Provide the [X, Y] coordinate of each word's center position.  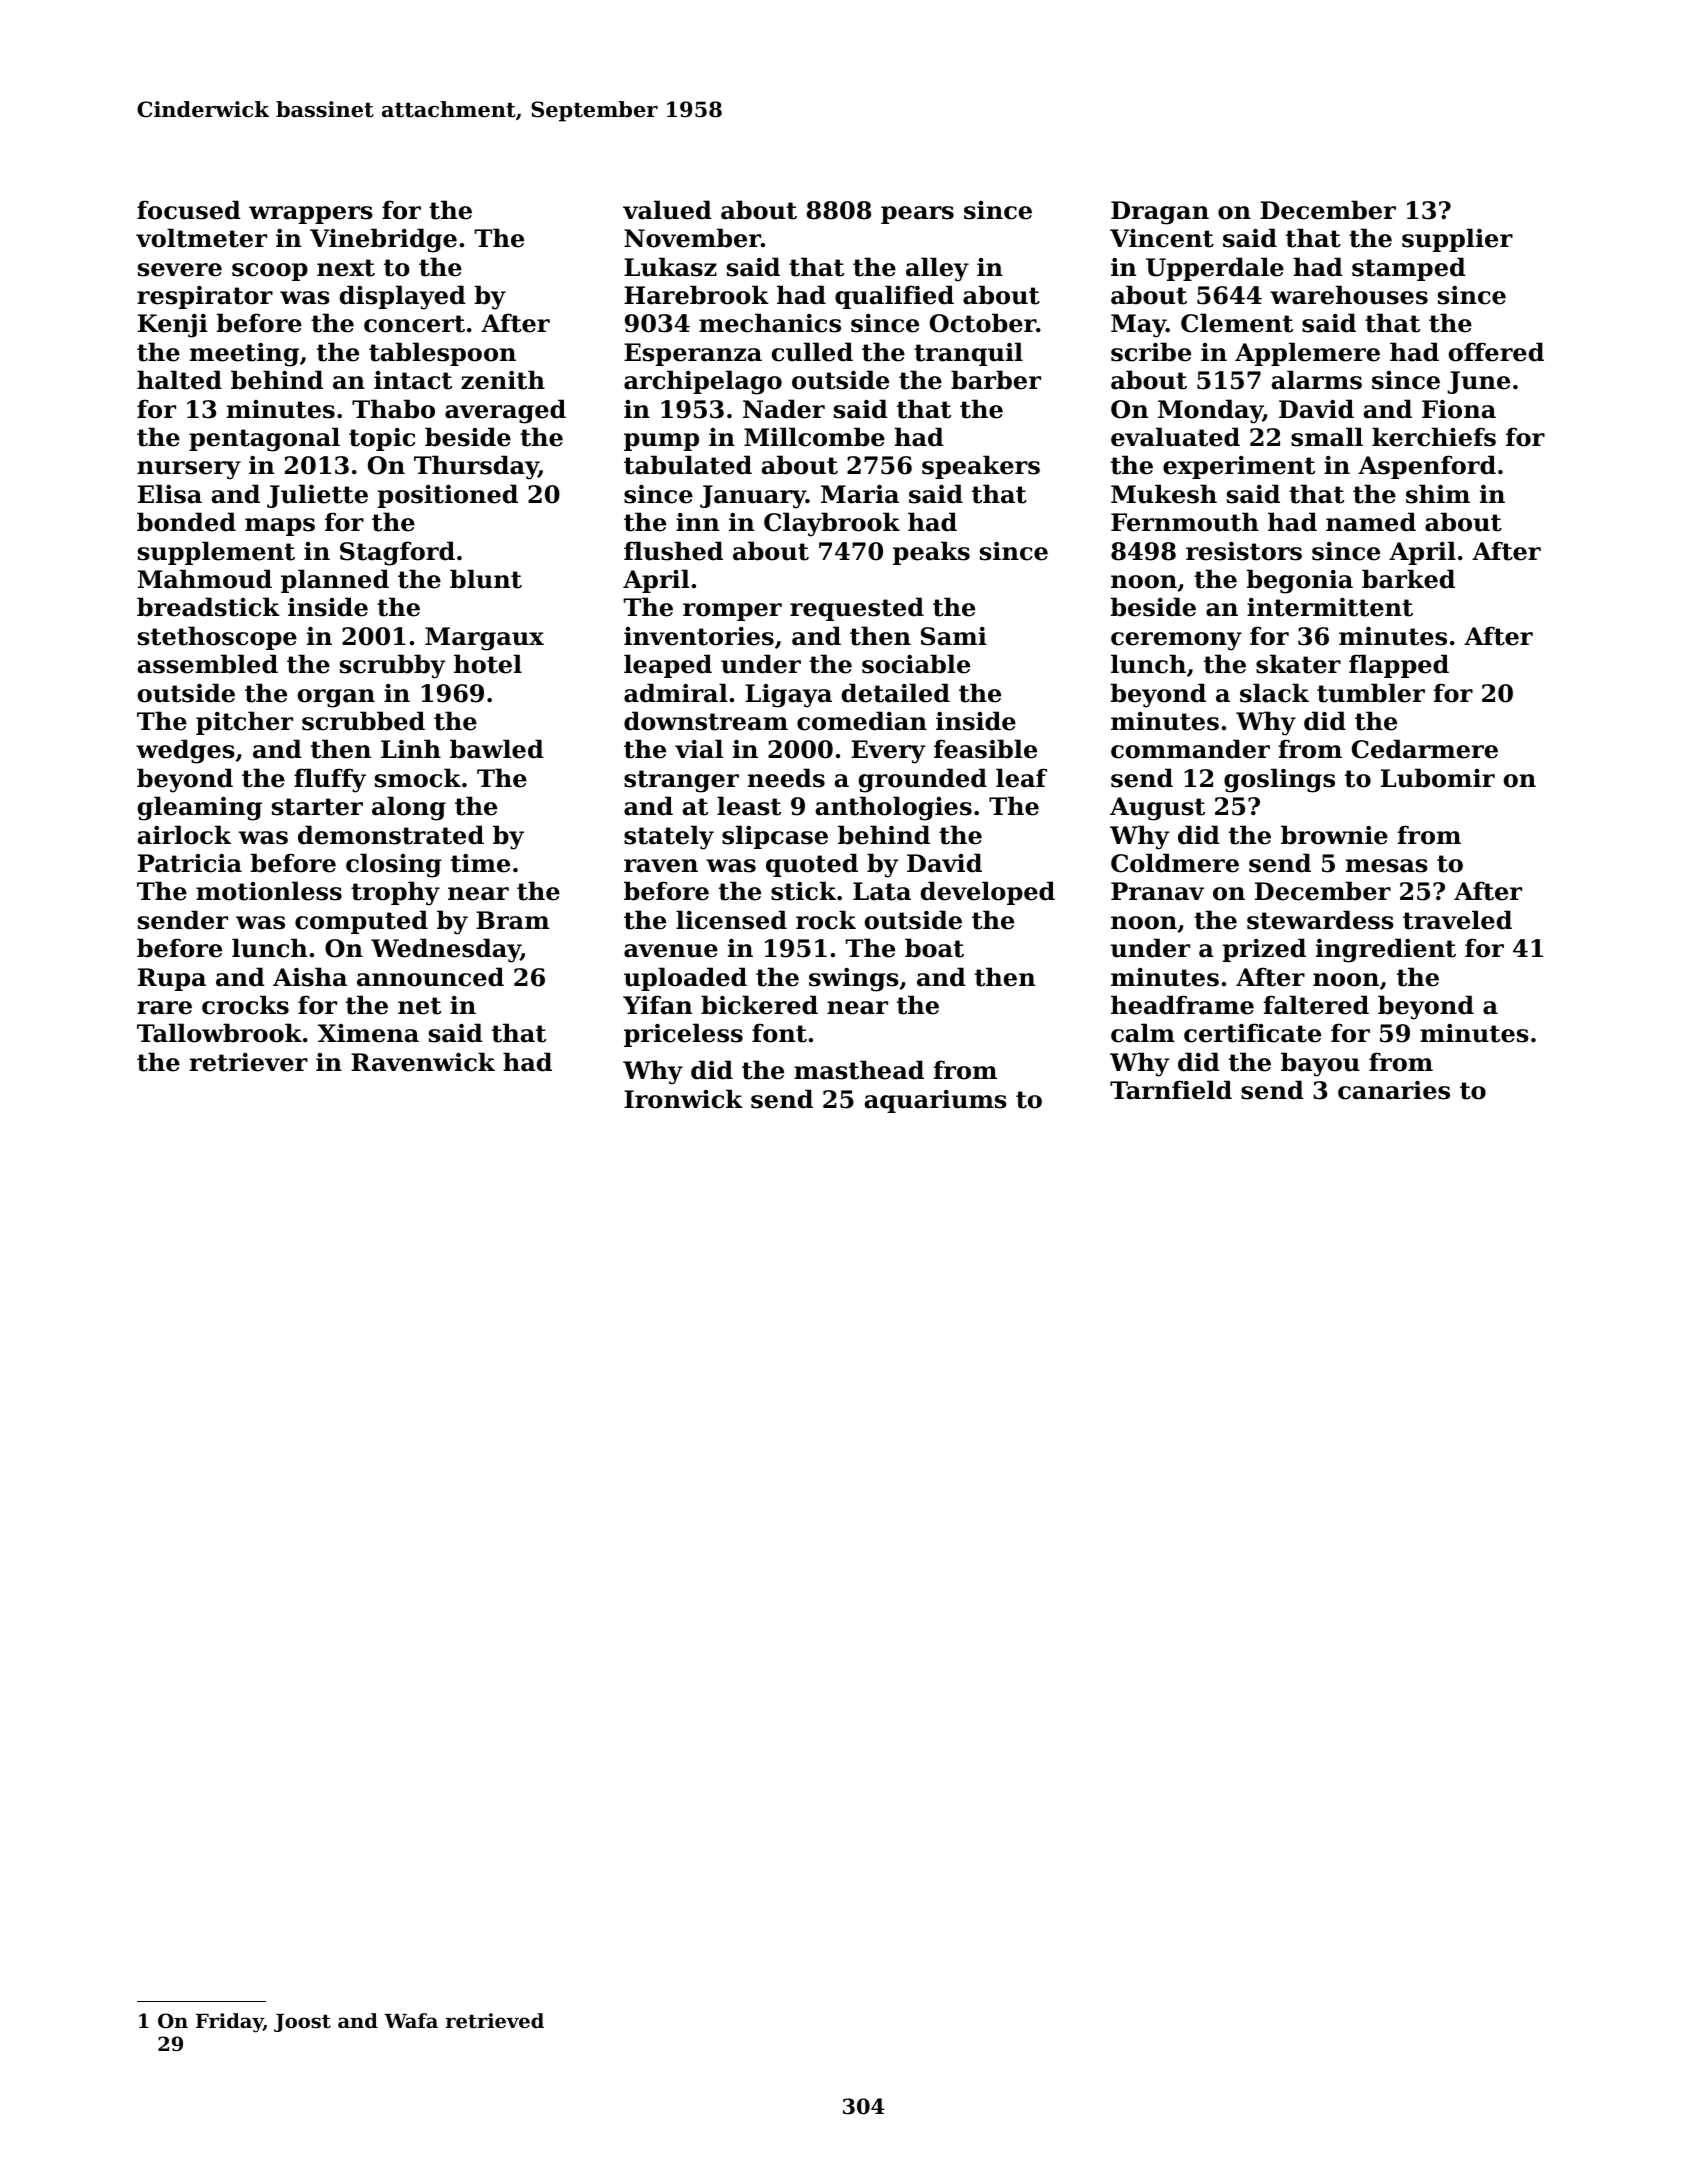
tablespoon [442, 354]
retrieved [495, 2021]
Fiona [1459, 409]
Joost [302, 2023]
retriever [248, 1062]
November [692, 238]
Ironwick [683, 1099]
